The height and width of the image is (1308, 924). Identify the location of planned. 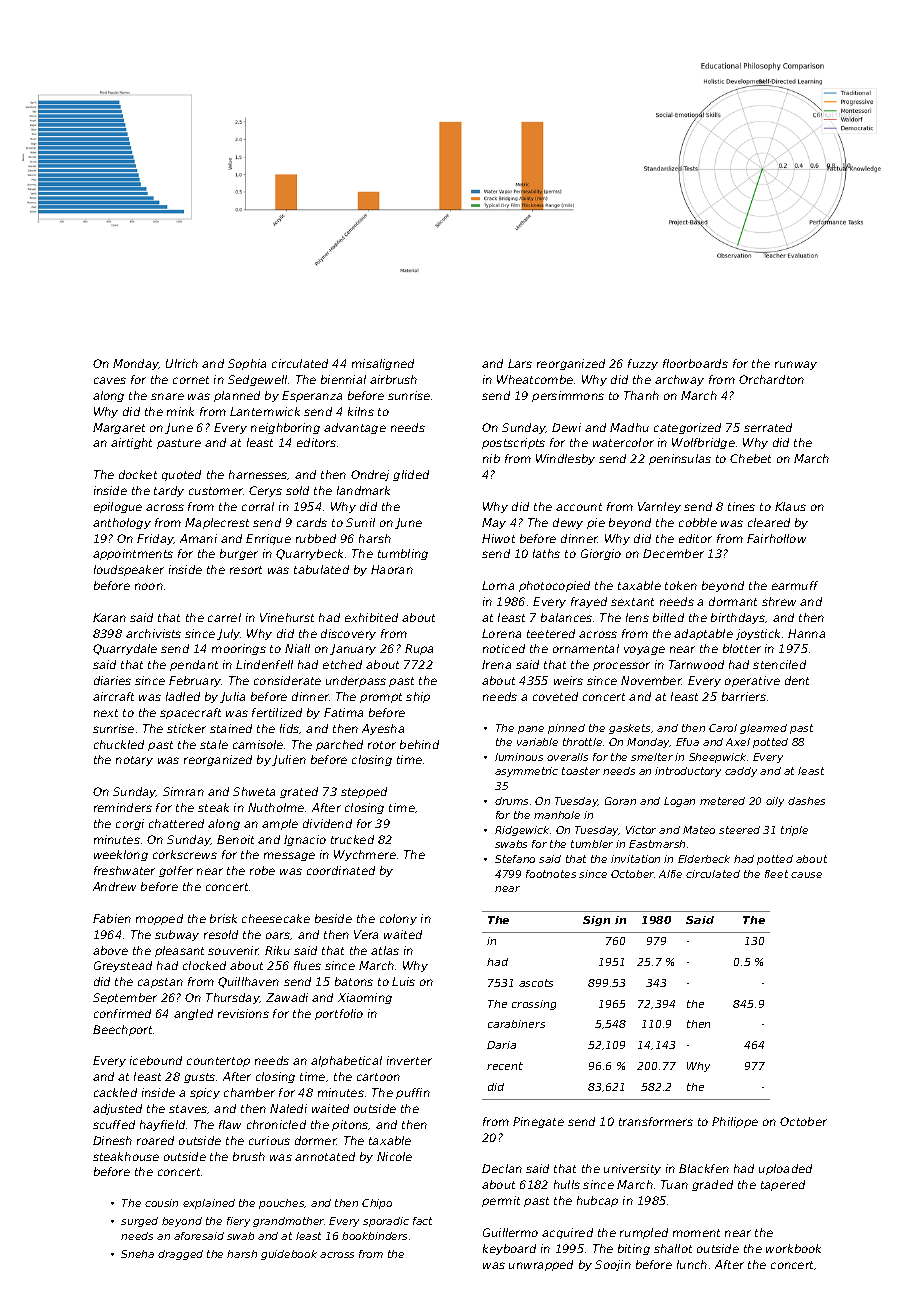
(237, 396).
